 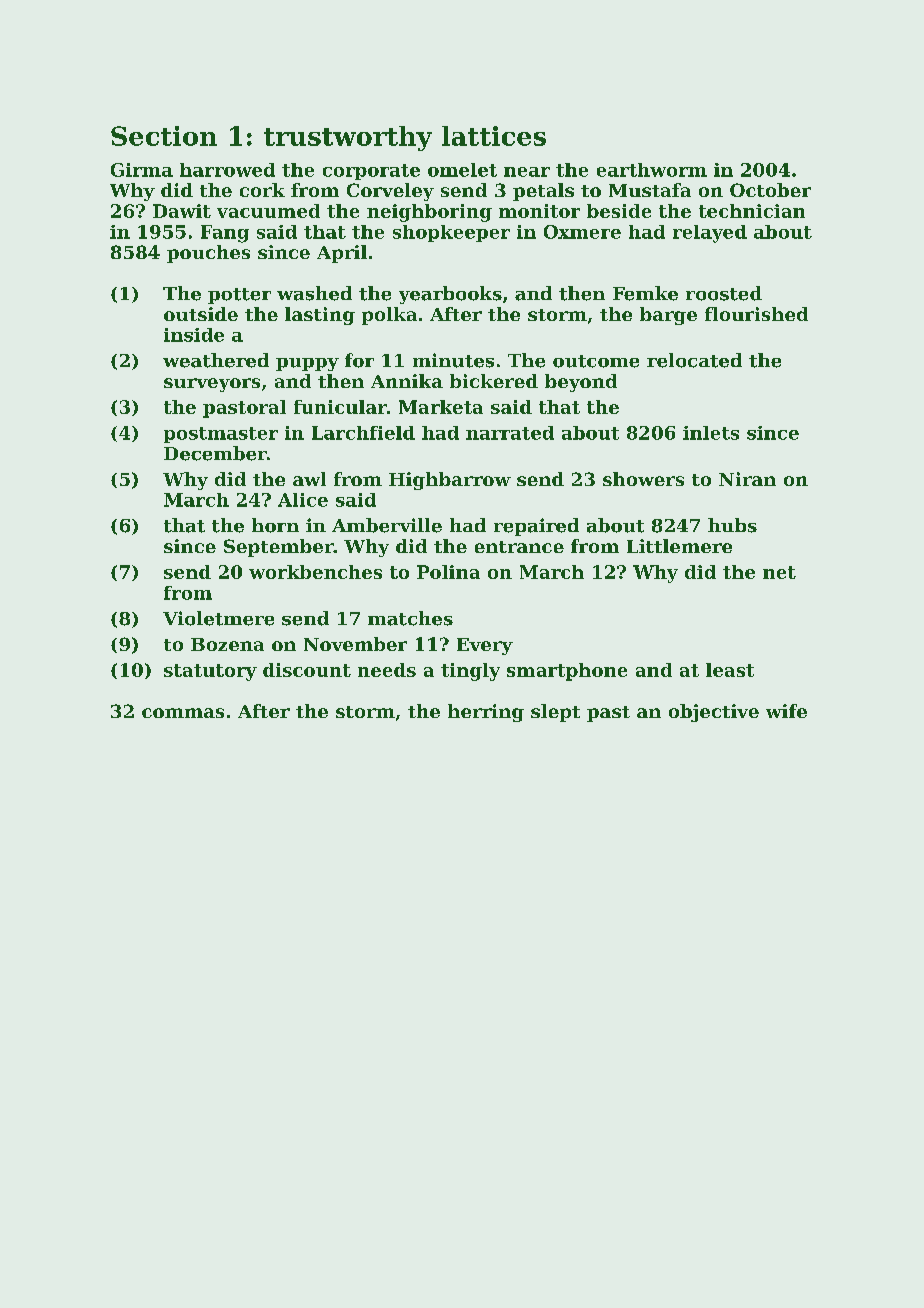 What do you see at coordinates (262, 190) in the screenshot?
I see `cork` at bounding box center [262, 190].
